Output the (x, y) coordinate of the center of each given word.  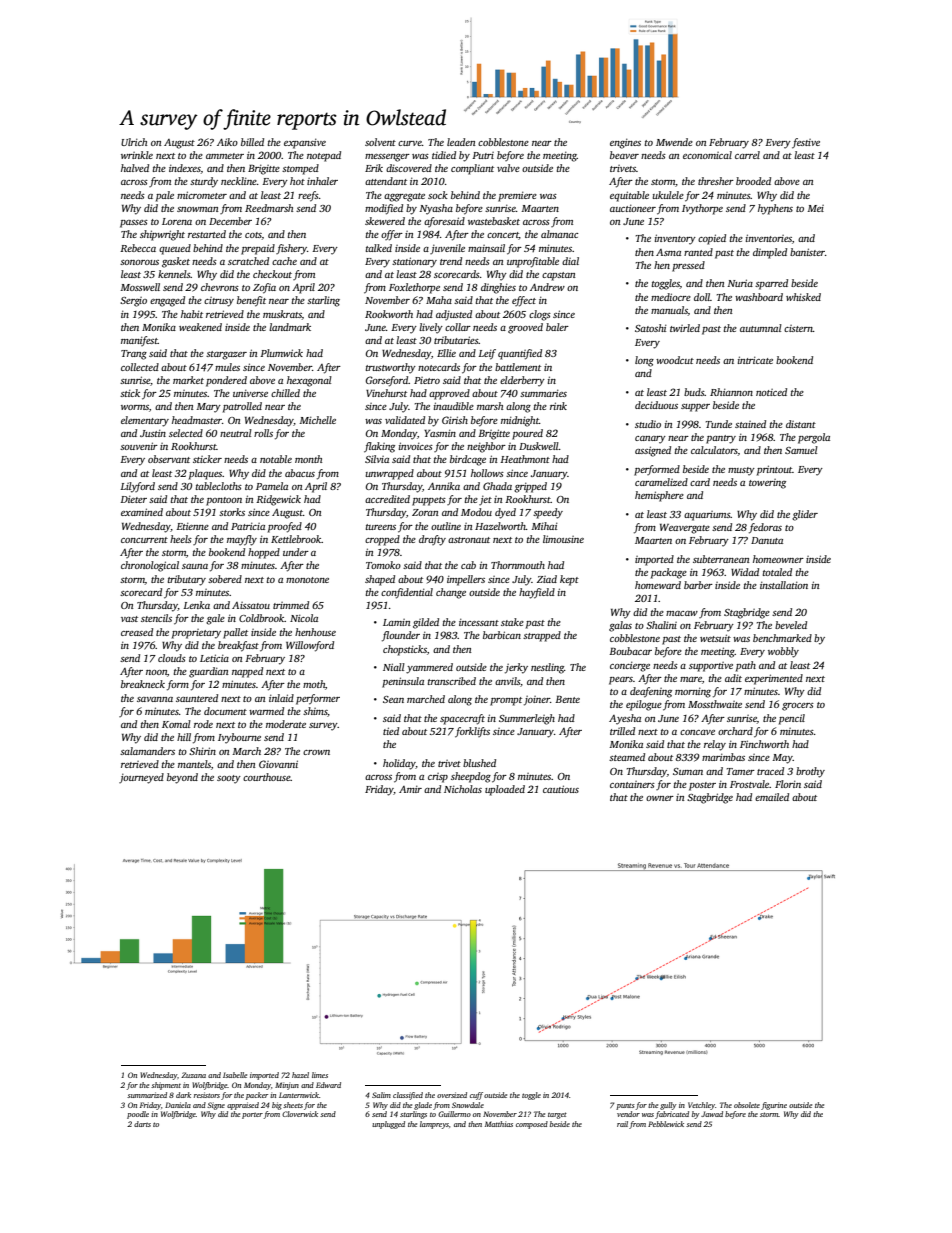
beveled (791, 625)
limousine (563, 539)
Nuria (740, 283)
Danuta (767, 540)
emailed (772, 797)
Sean (393, 699)
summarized (147, 1095)
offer (392, 235)
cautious (561, 789)
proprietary (196, 634)
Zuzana (193, 1075)
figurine (774, 1106)
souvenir (139, 446)
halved (135, 168)
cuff (476, 1096)
